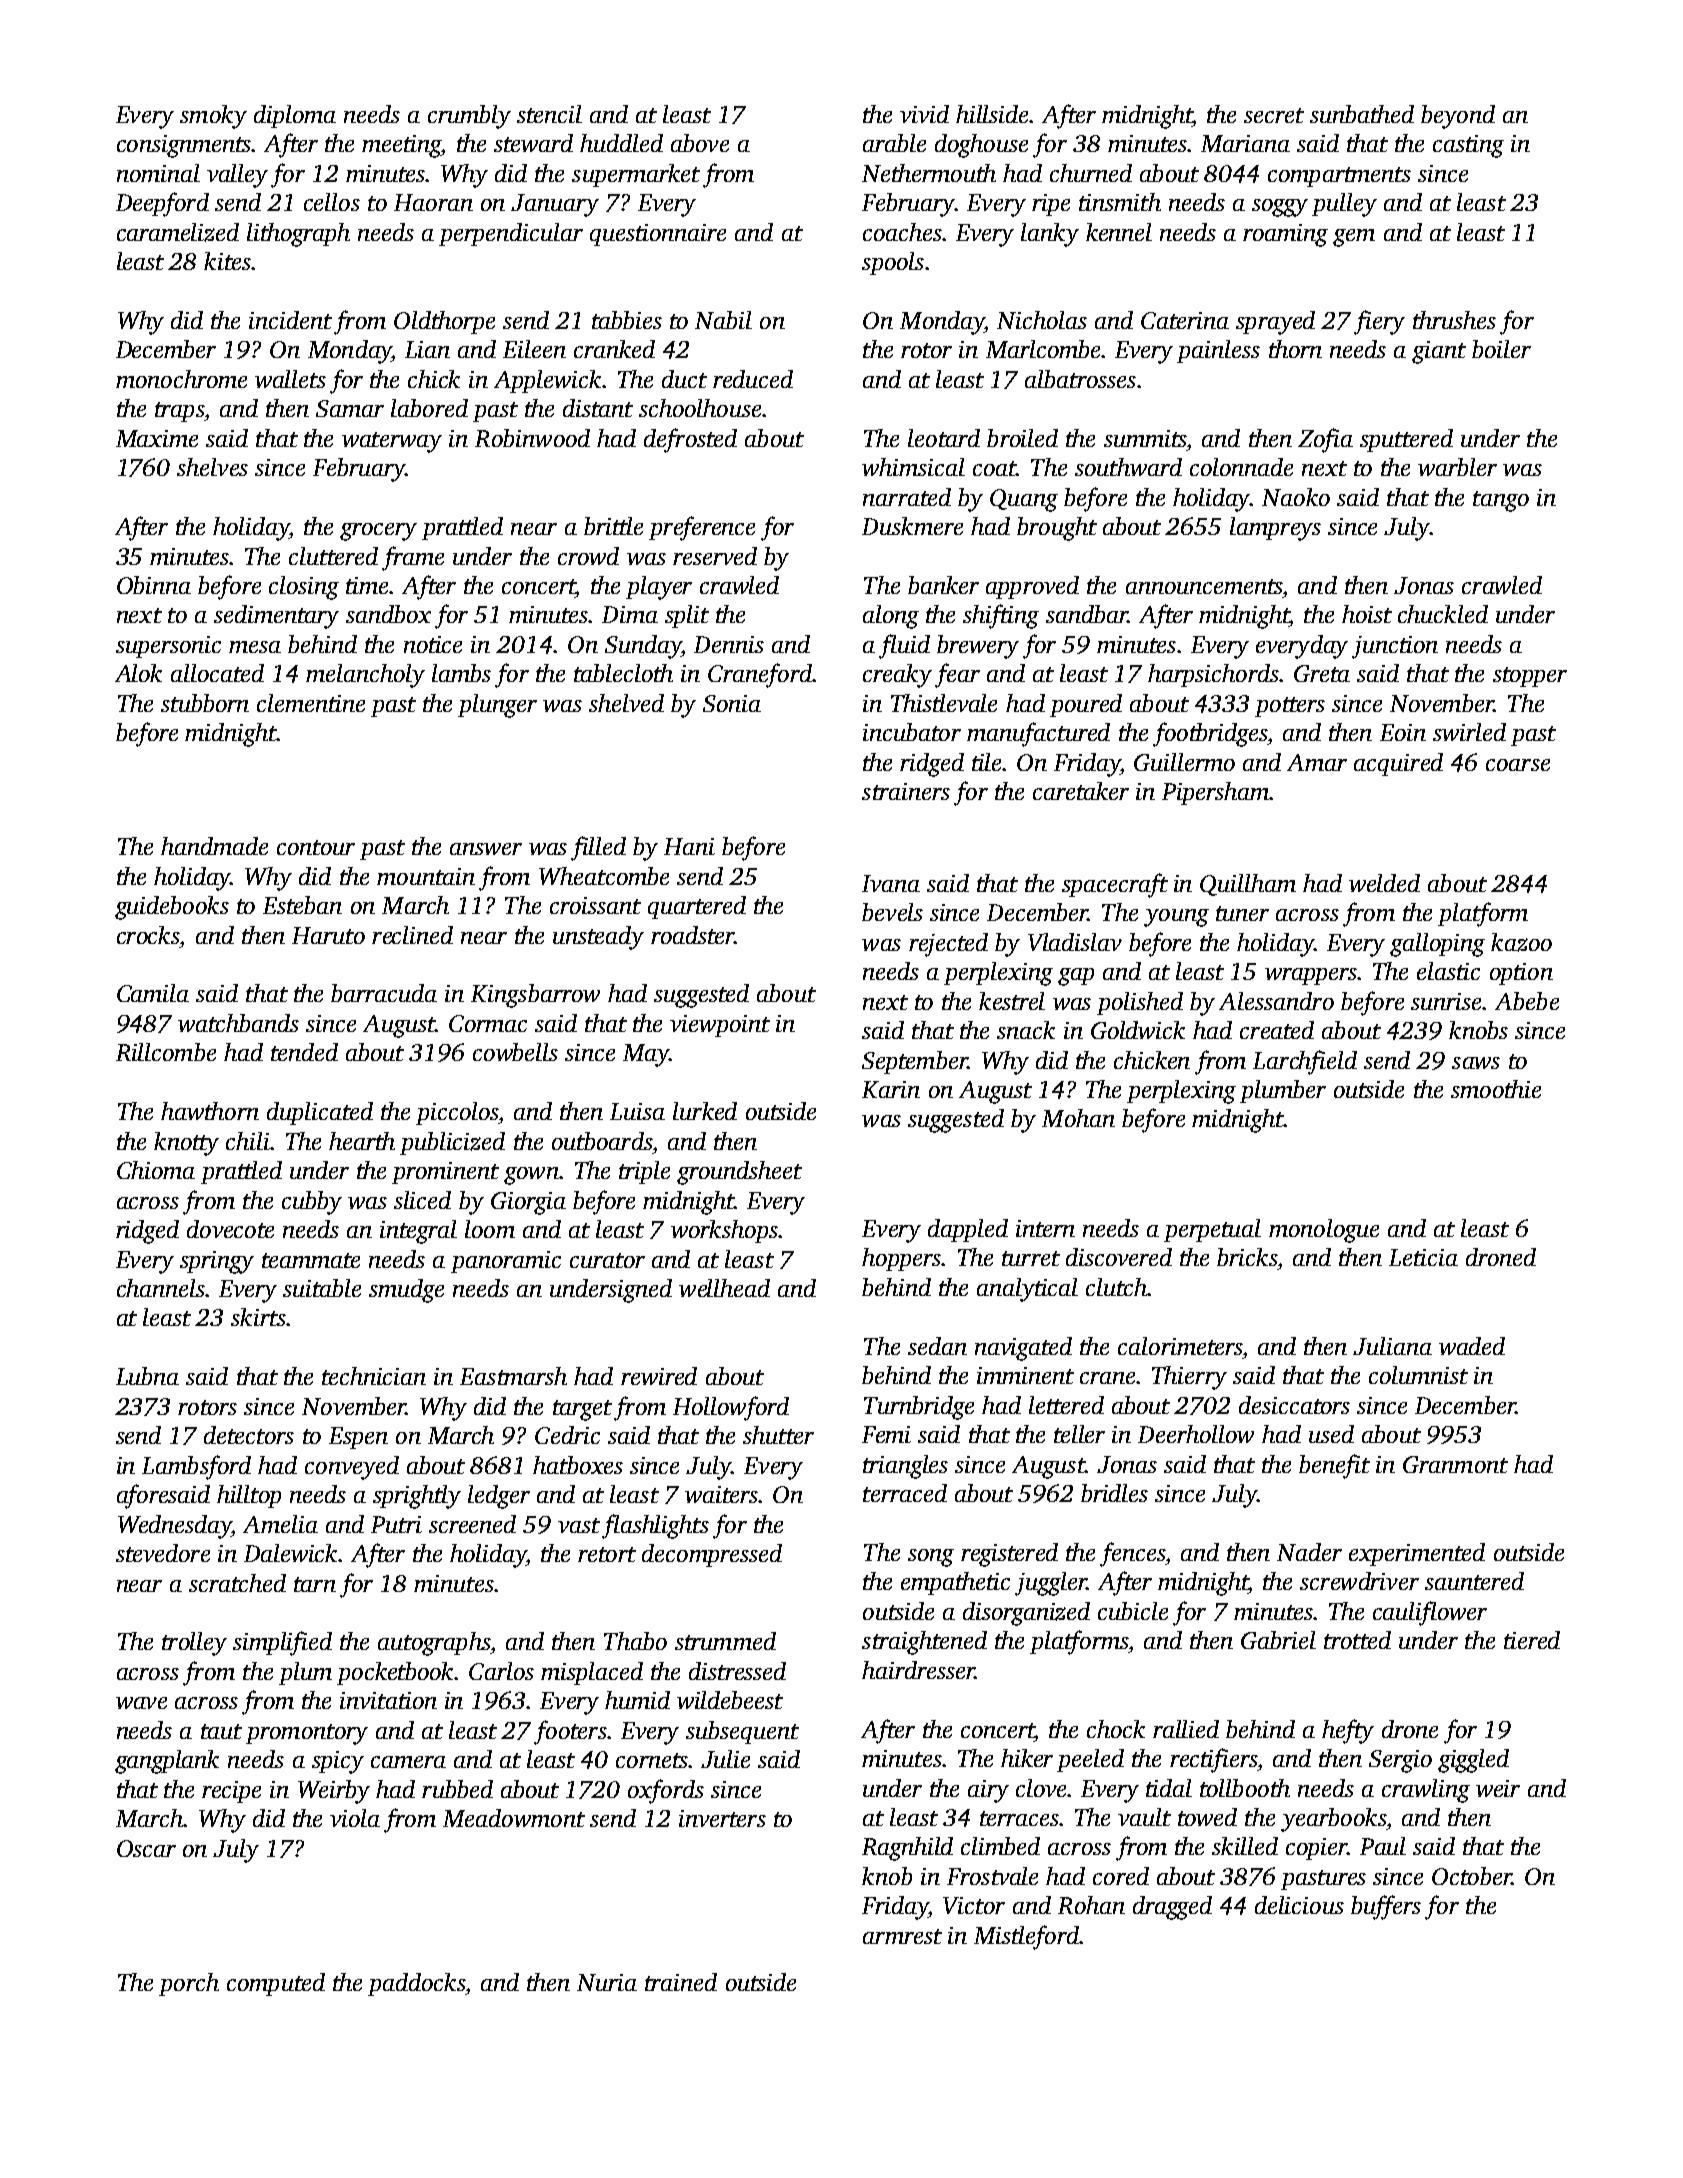  I want to click on footers, so click(570, 1732).
